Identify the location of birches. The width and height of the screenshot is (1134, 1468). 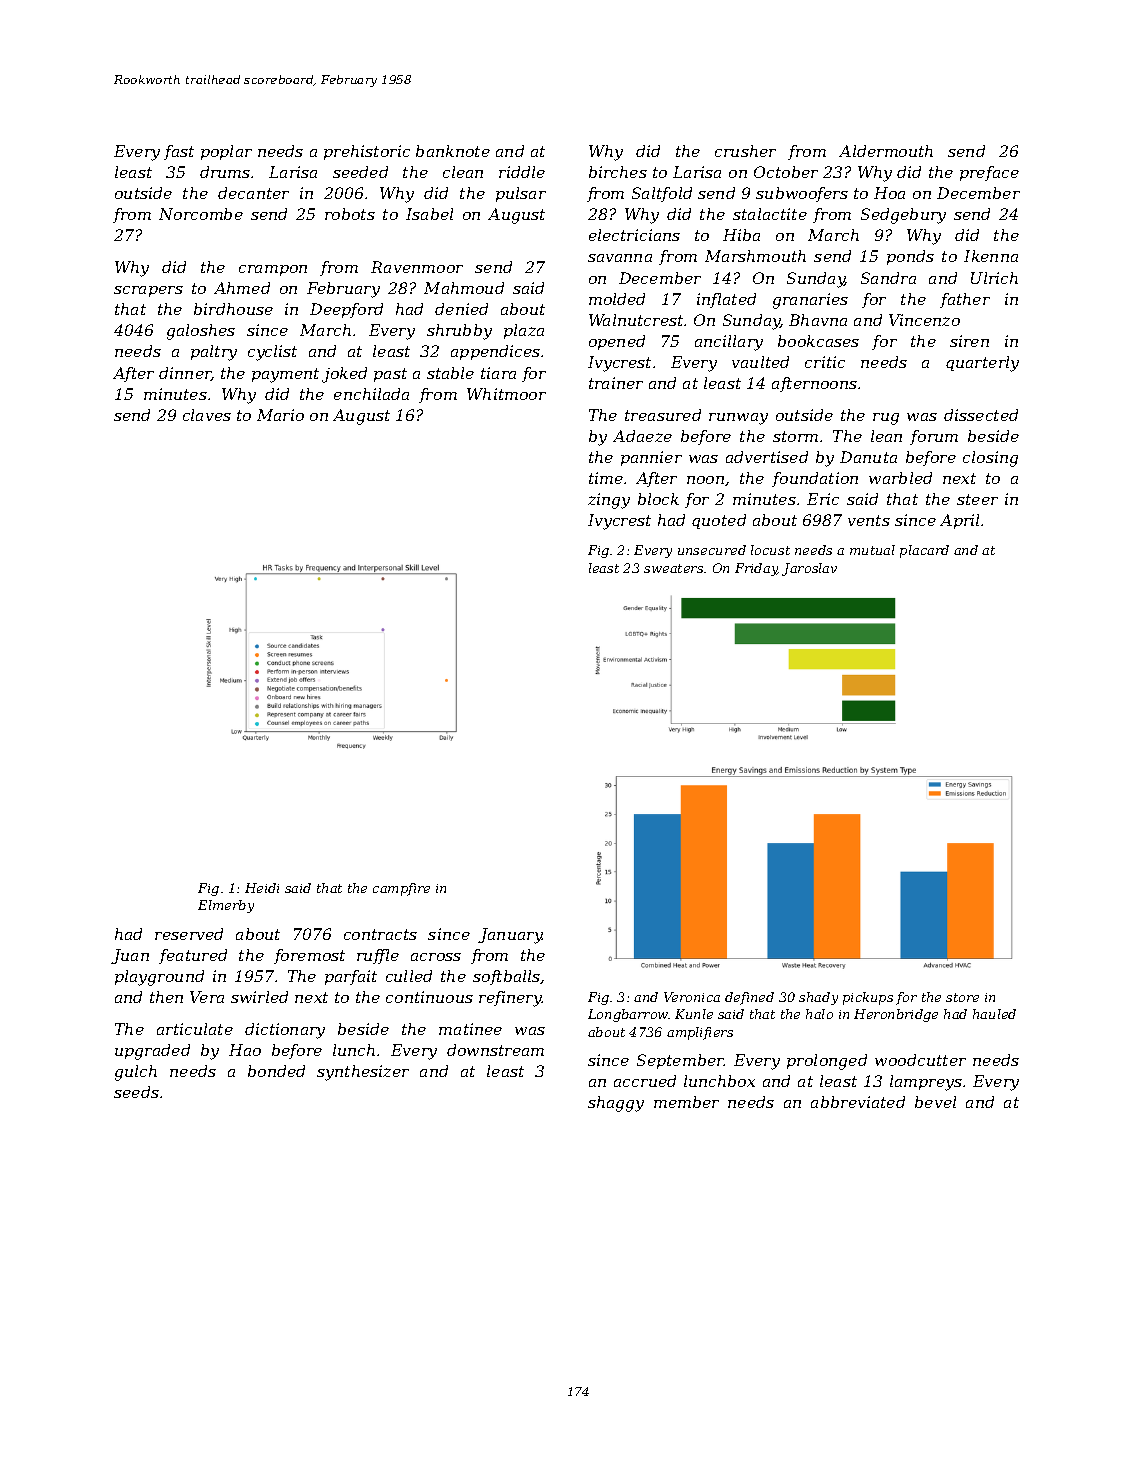
(618, 172).
